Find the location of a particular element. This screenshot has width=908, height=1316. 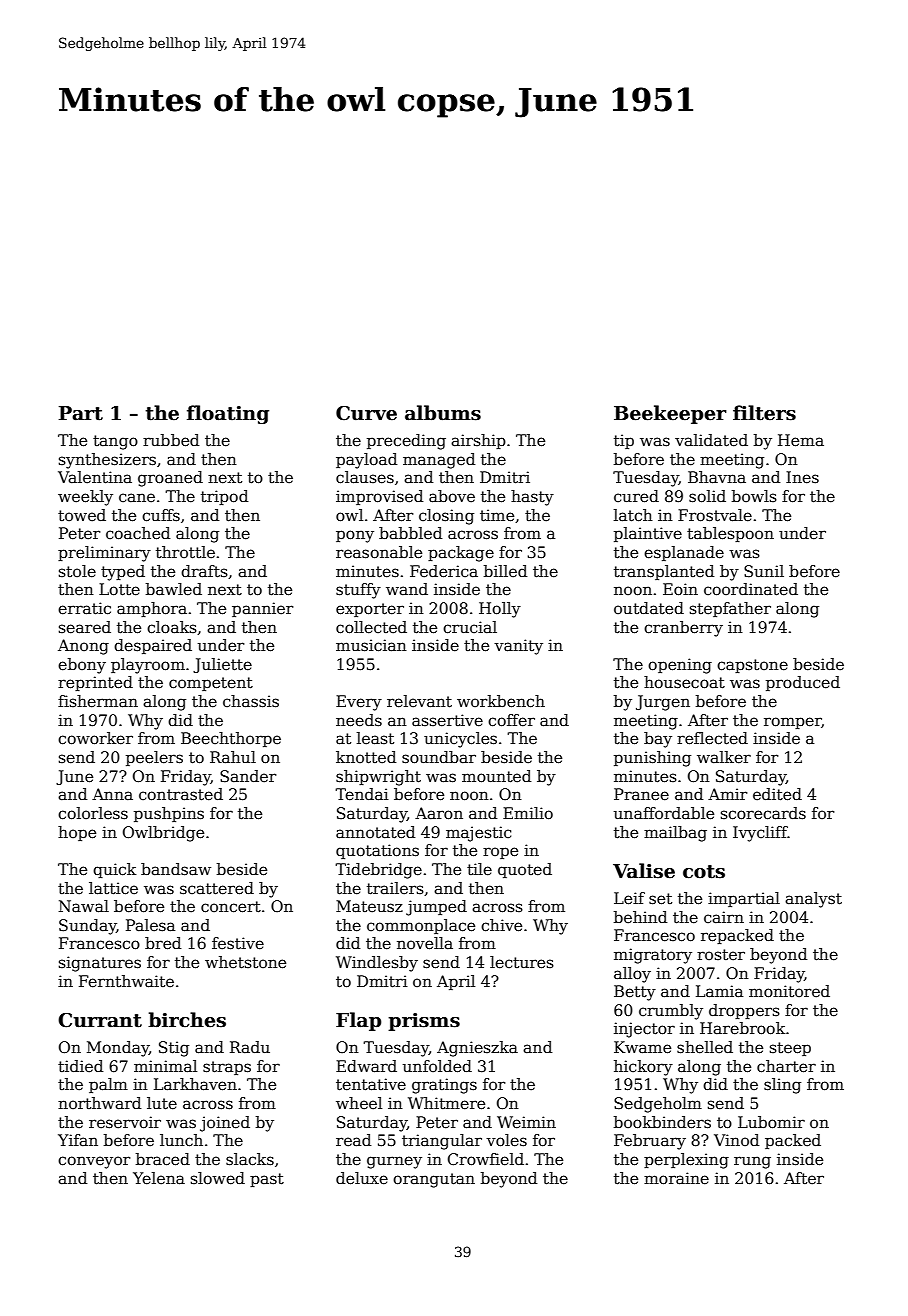

bowls is located at coordinates (754, 496).
